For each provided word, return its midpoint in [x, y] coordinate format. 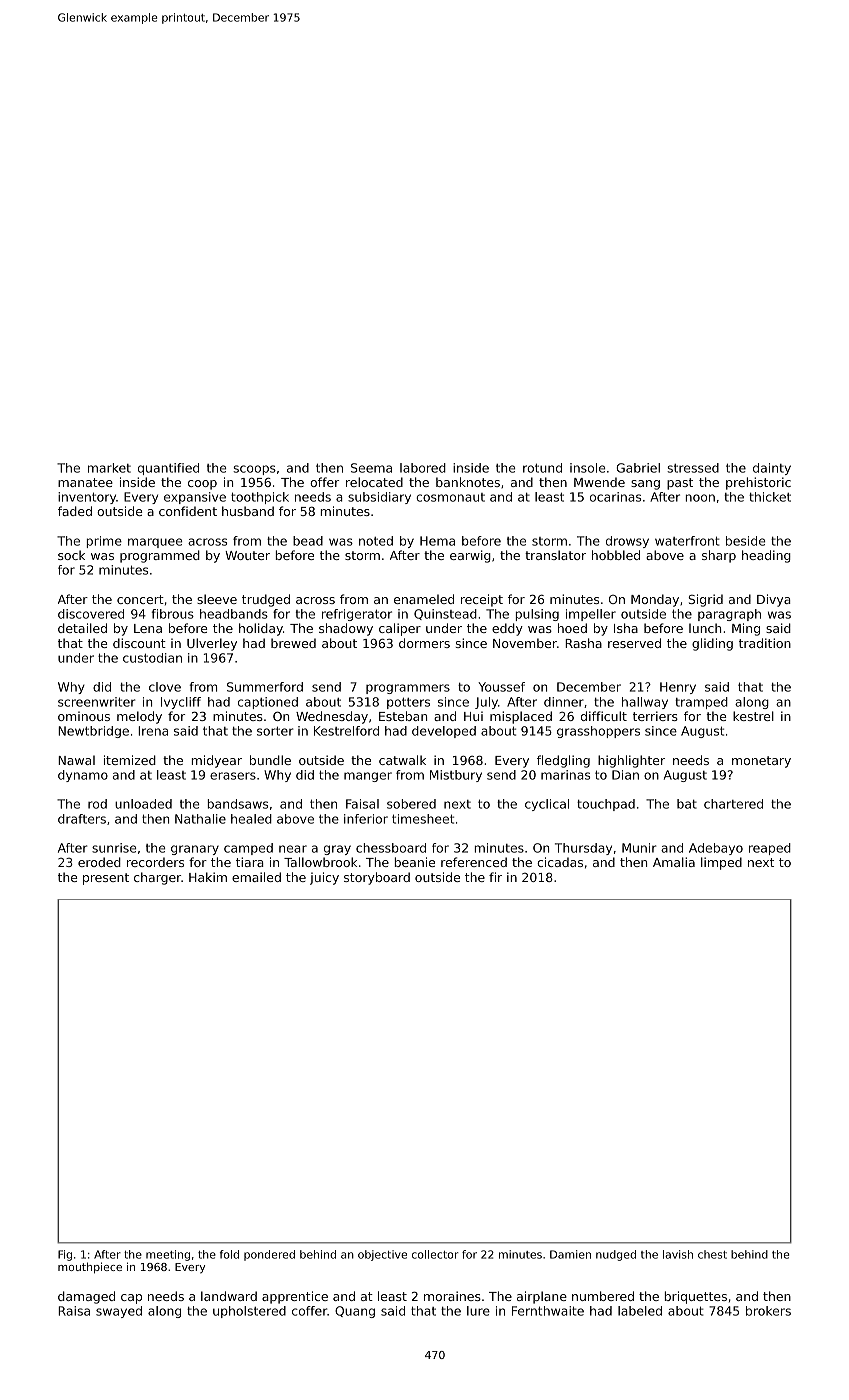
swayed [119, 1312]
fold [229, 1254]
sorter [275, 731]
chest [712, 1254]
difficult [604, 716]
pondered [269, 1255]
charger [157, 878]
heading [766, 556]
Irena [153, 731]
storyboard [377, 878]
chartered [733, 804]
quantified [168, 469]
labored [423, 468]
